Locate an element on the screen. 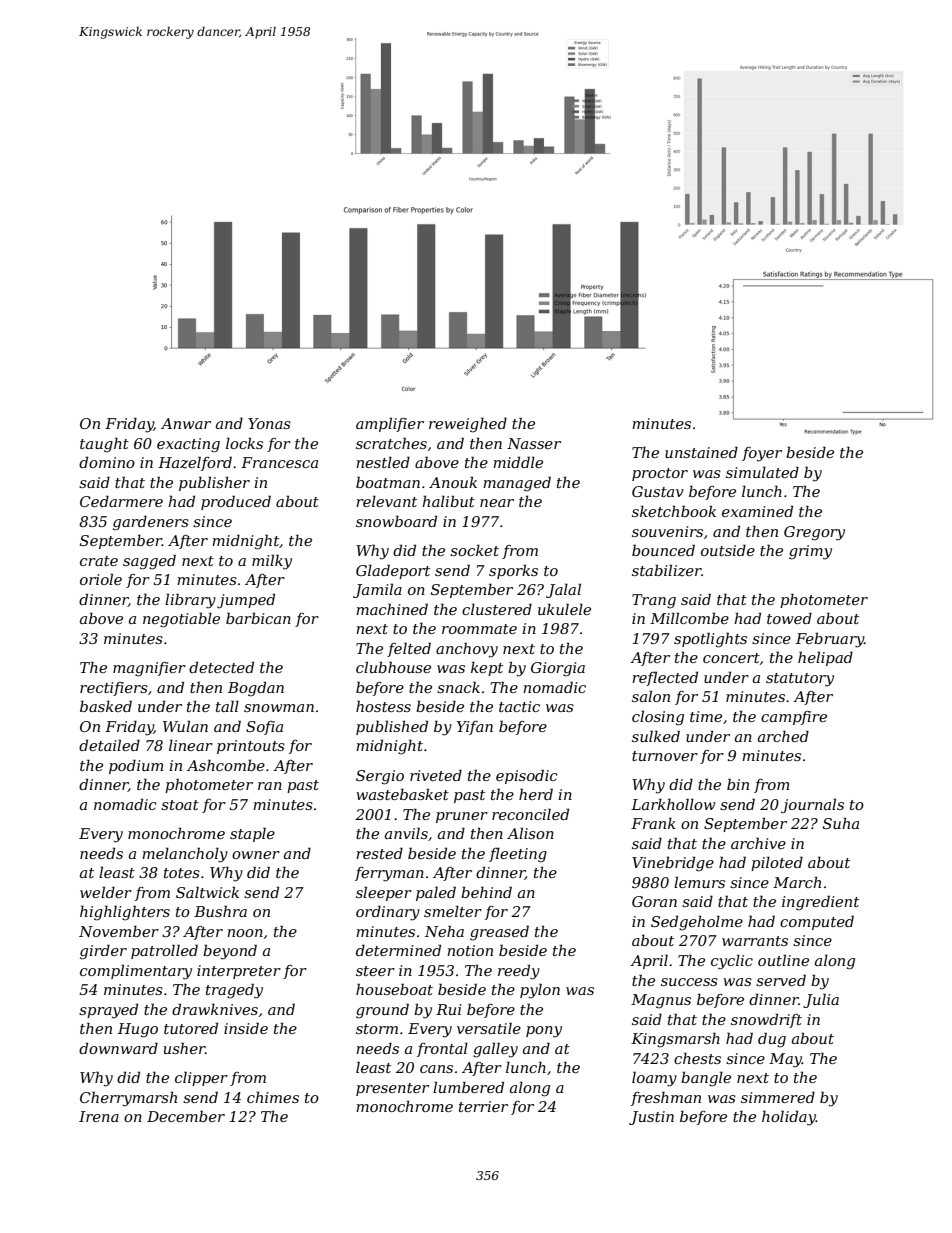 This screenshot has width=952, height=1233. bin is located at coordinates (738, 784).
